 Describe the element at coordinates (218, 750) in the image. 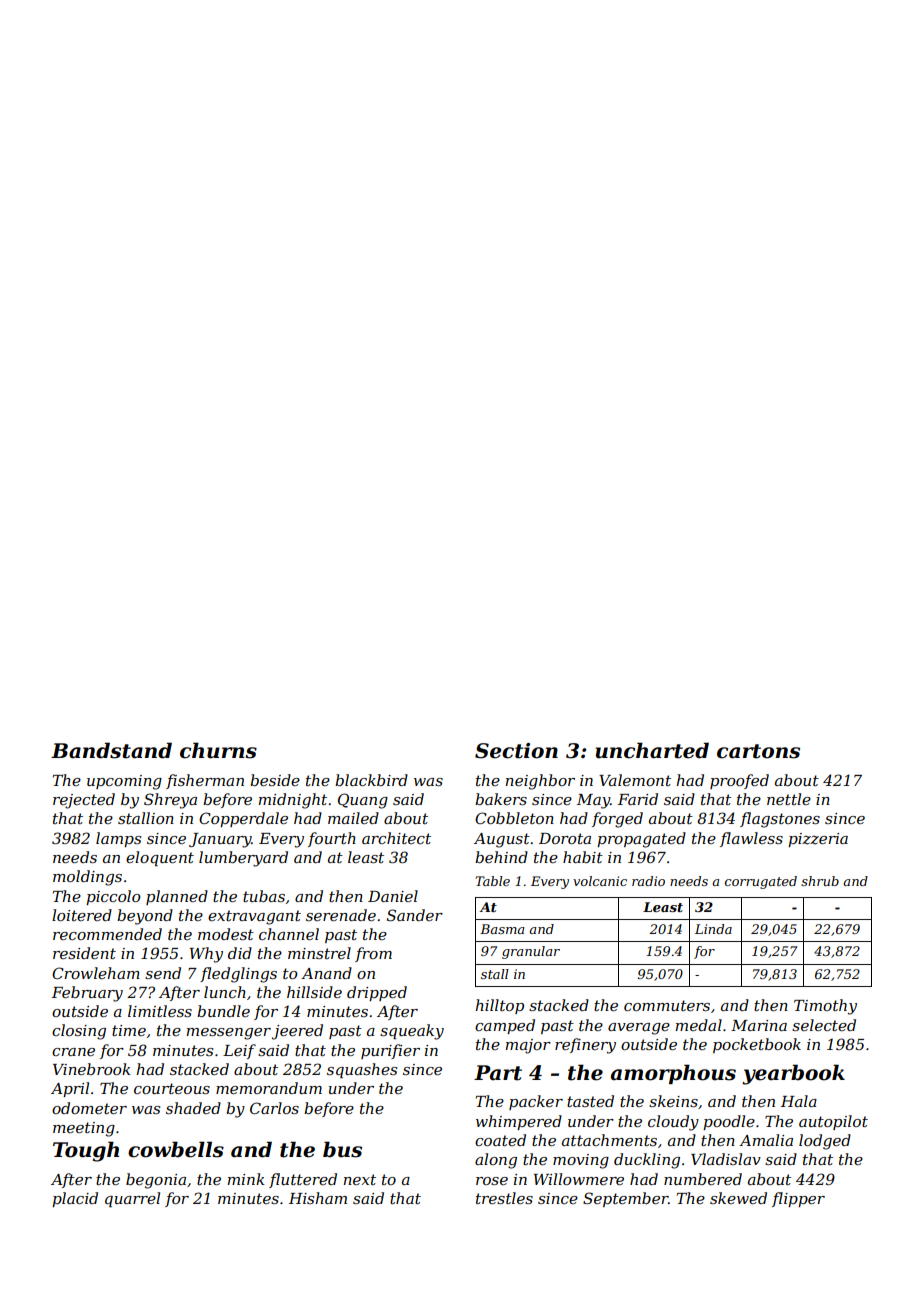

I see `churns` at that location.
